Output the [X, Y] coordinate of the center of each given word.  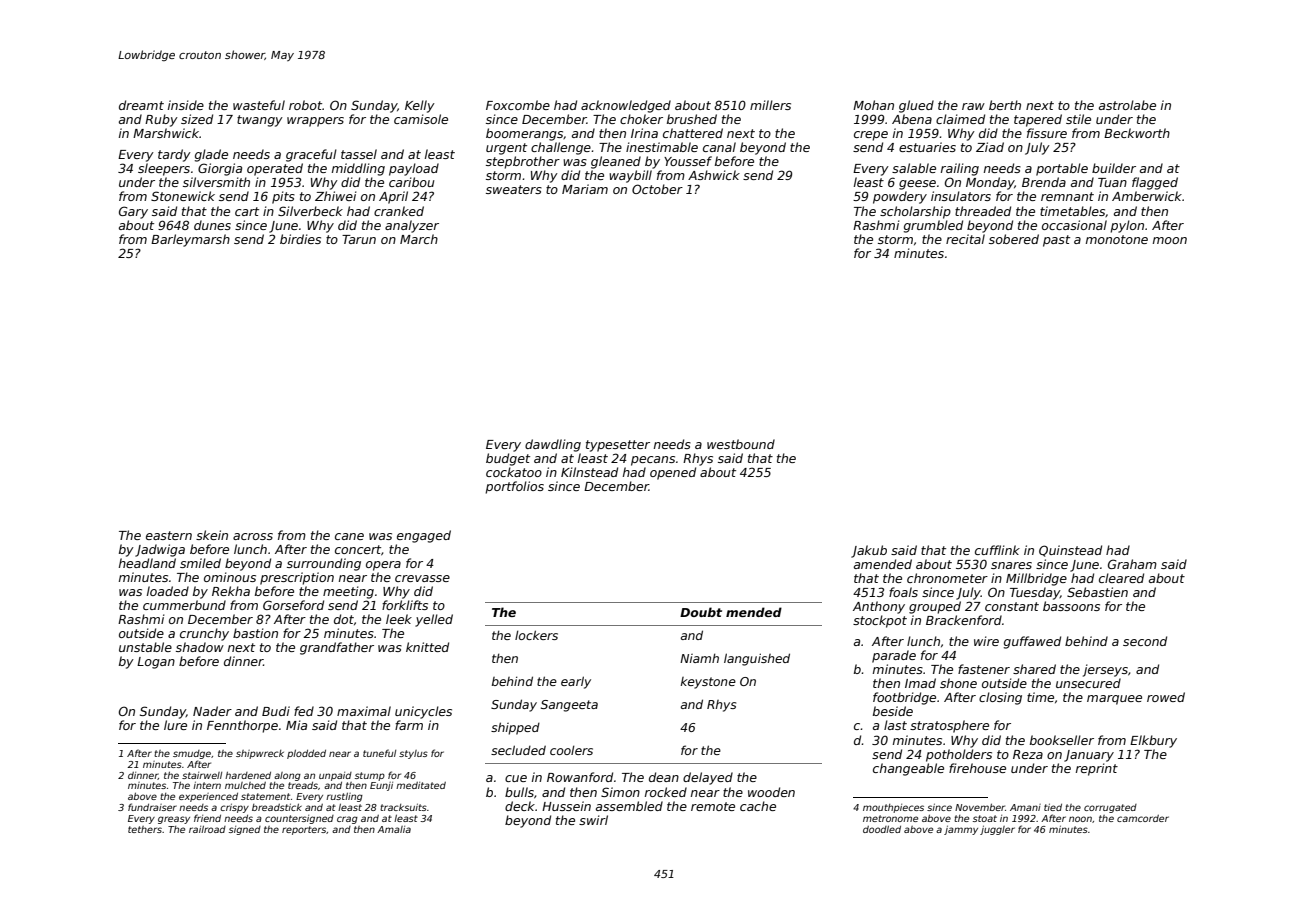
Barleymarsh [190, 240]
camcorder [1143, 818]
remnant [1067, 196]
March [419, 239]
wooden [771, 792]
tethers [145, 829]
